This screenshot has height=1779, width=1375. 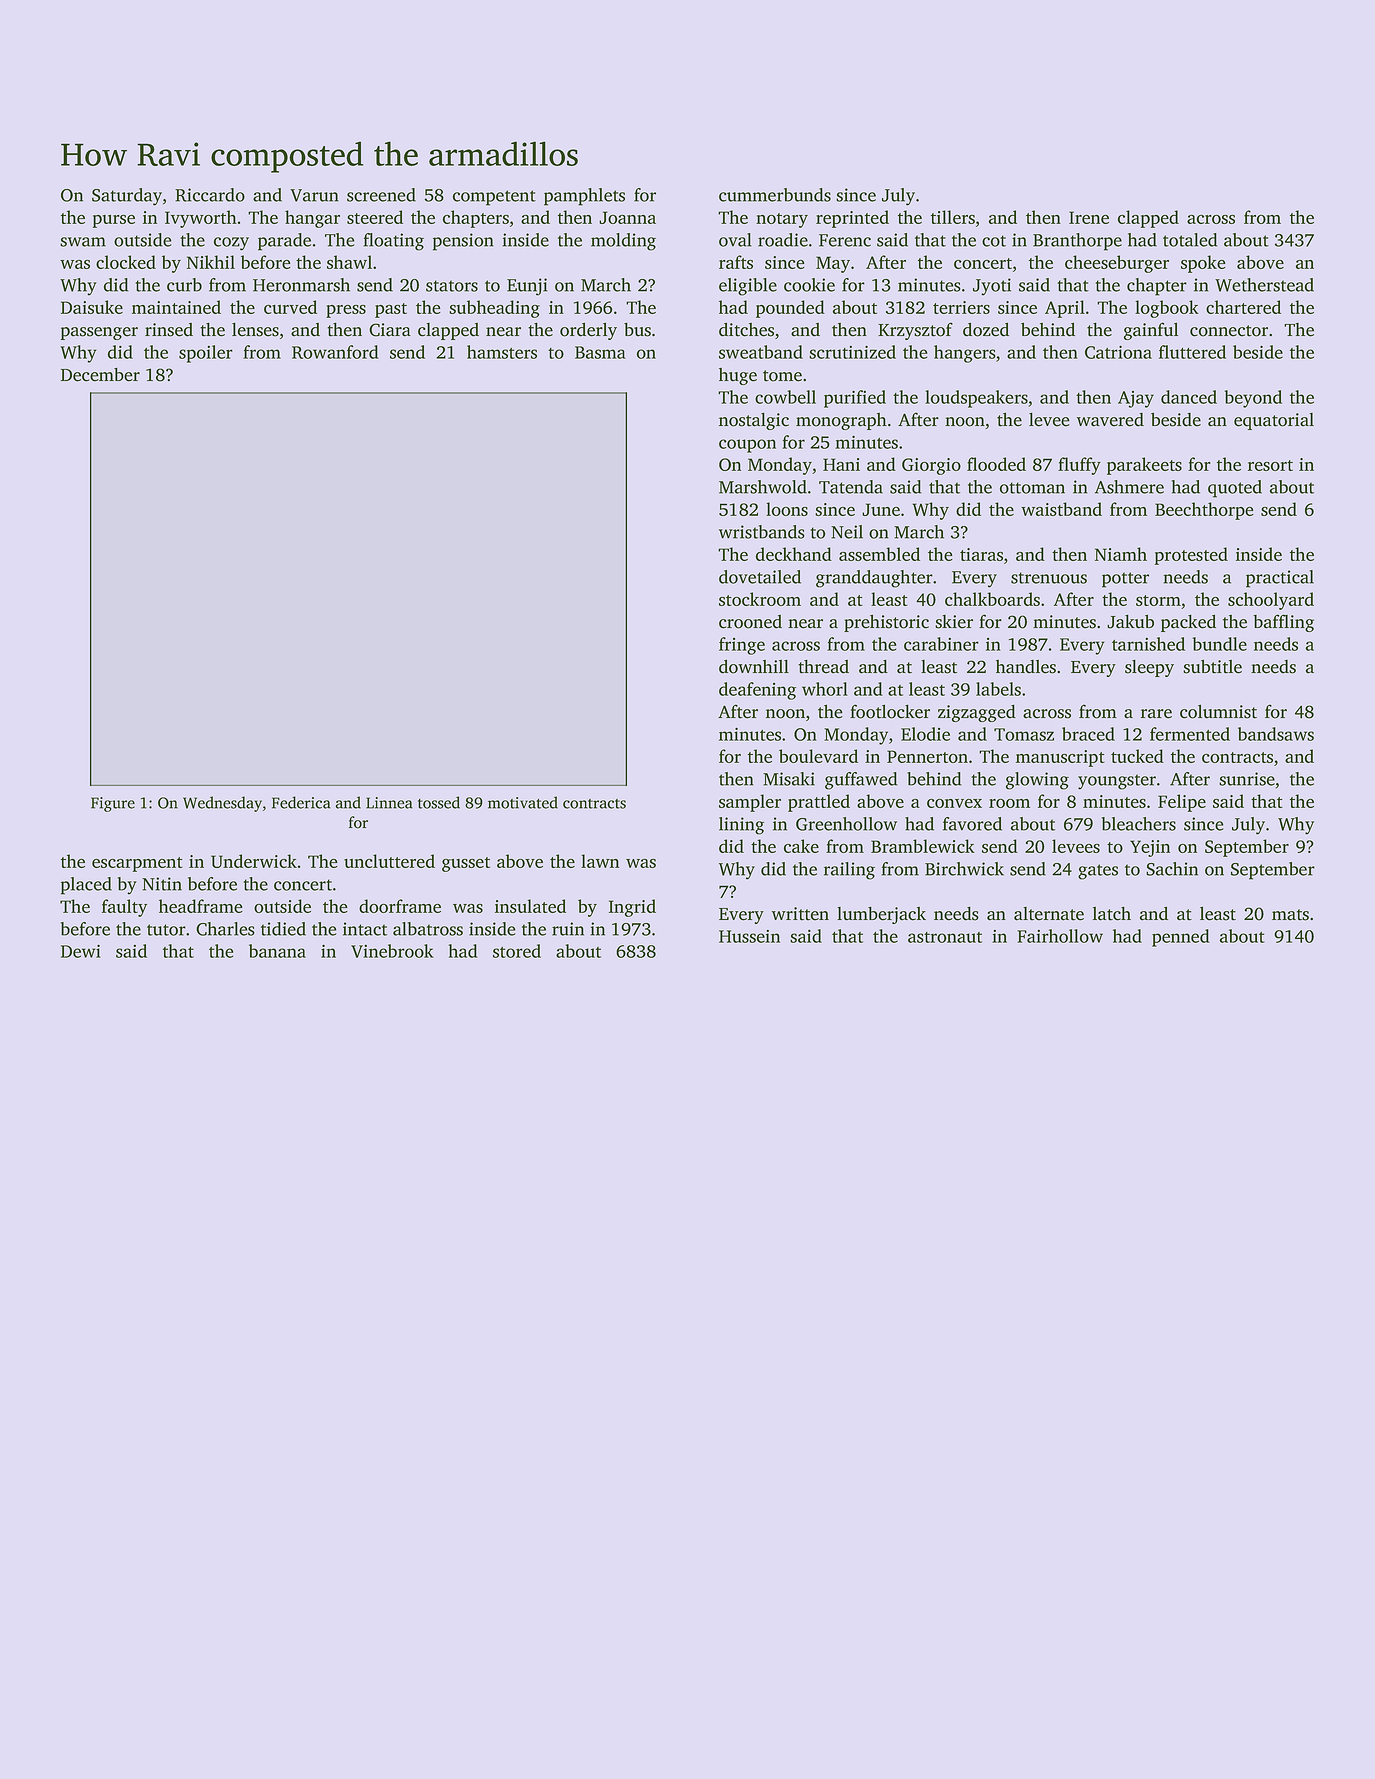 I want to click on motivated, so click(x=523, y=802).
